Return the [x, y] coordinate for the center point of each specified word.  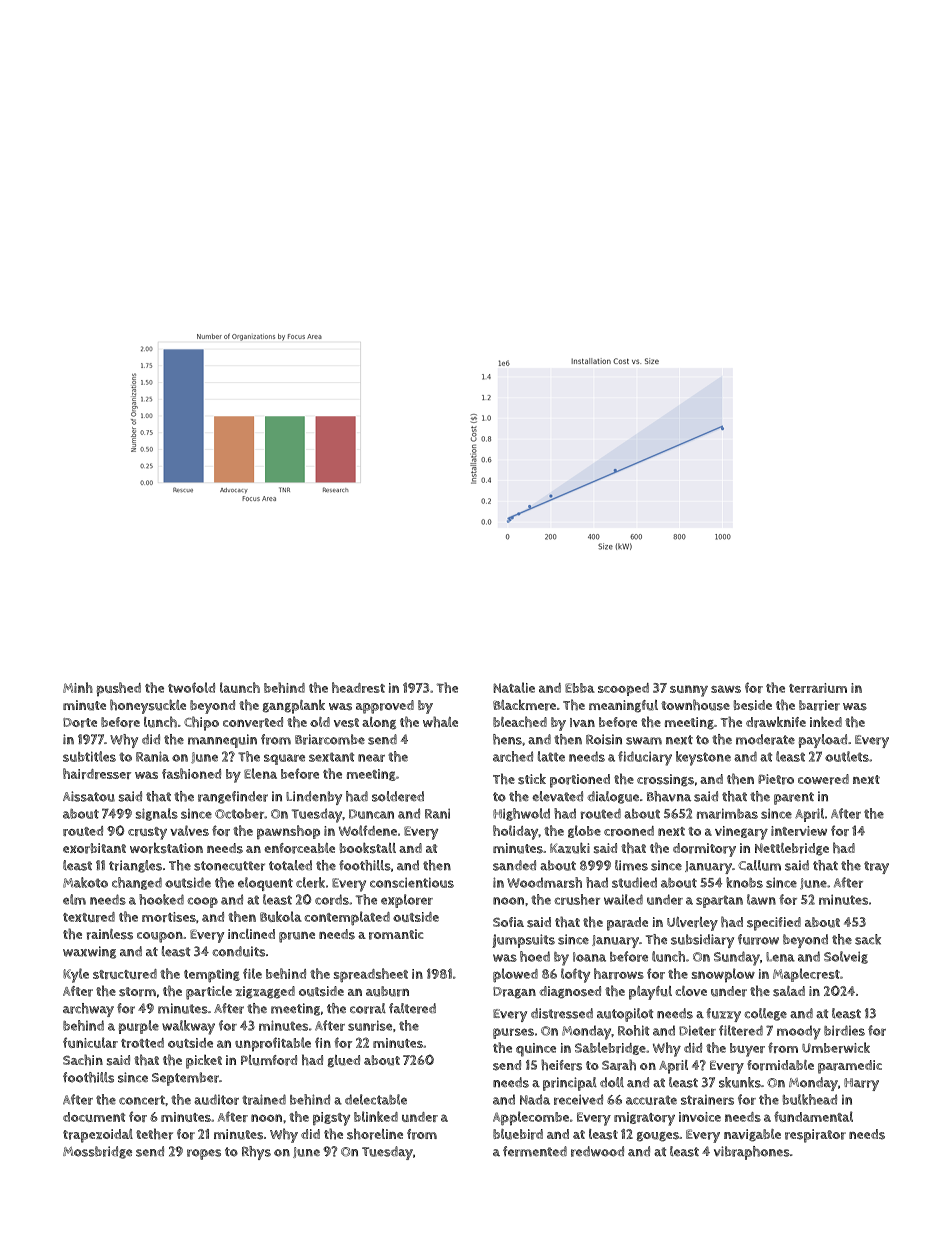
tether [154, 1134]
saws [726, 689]
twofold [191, 687]
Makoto [85, 882]
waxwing [89, 952]
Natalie [514, 687]
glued [344, 1061]
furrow [758, 939]
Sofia [508, 922]
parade [627, 924]
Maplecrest [806, 975]
